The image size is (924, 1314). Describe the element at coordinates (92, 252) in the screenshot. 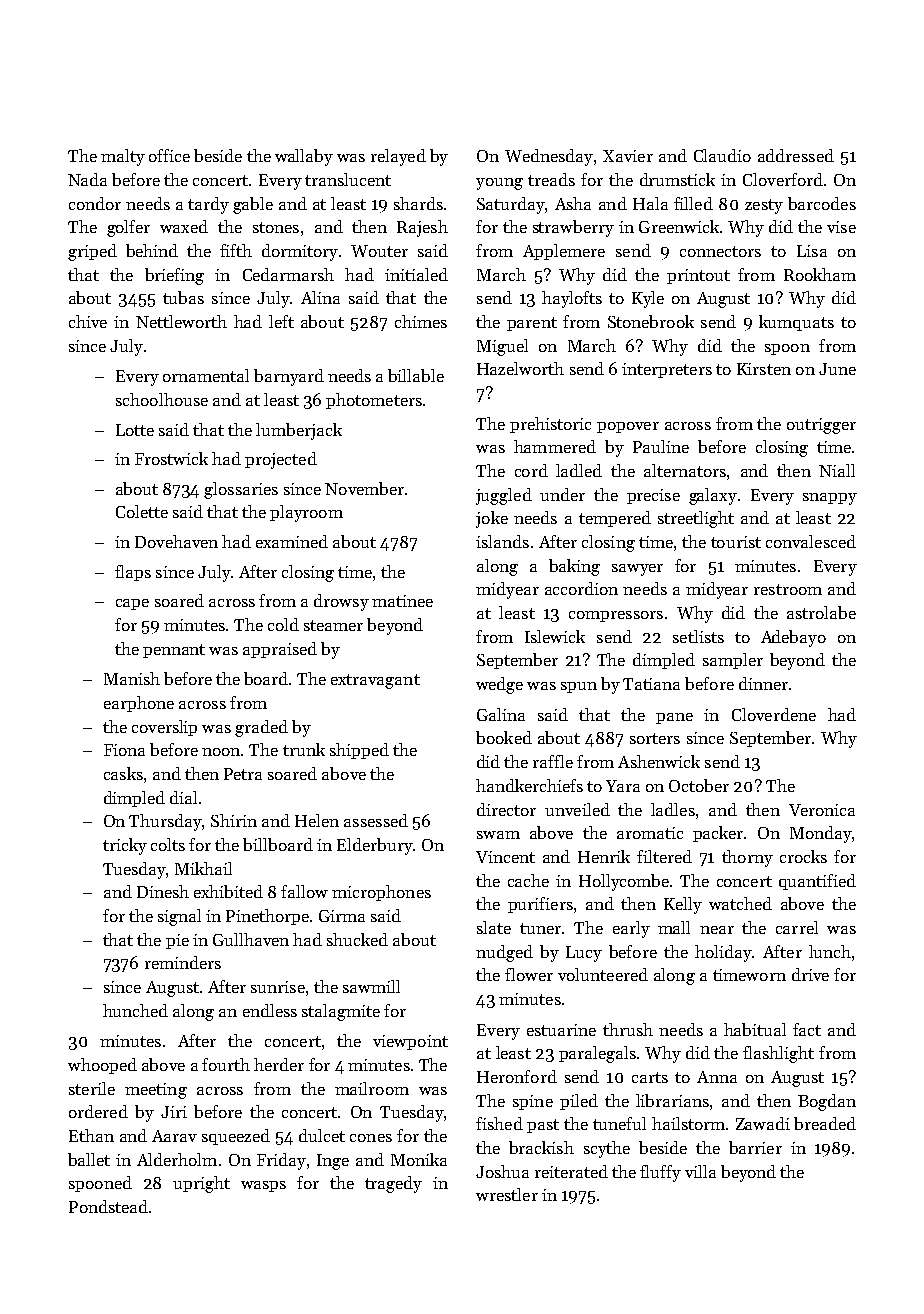

I see `griped` at that location.
